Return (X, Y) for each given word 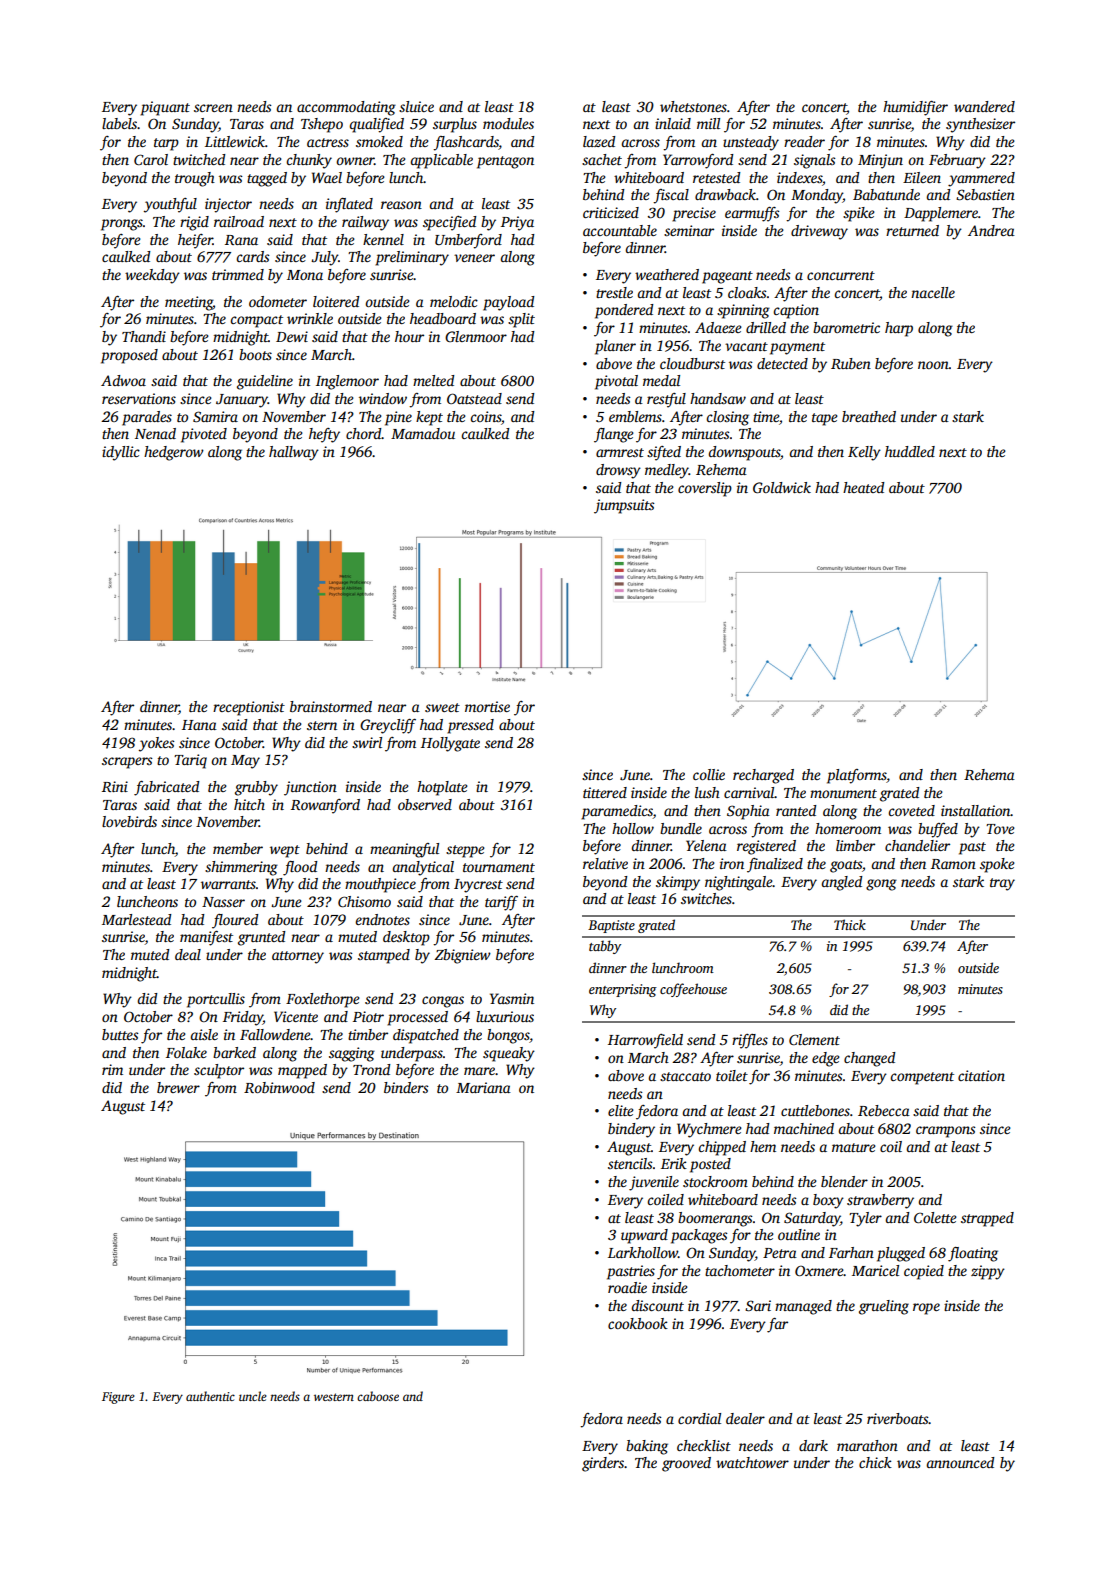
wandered (984, 106)
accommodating (346, 108)
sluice (416, 106)
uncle (253, 1396)
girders (603, 1464)
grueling (884, 1307)
